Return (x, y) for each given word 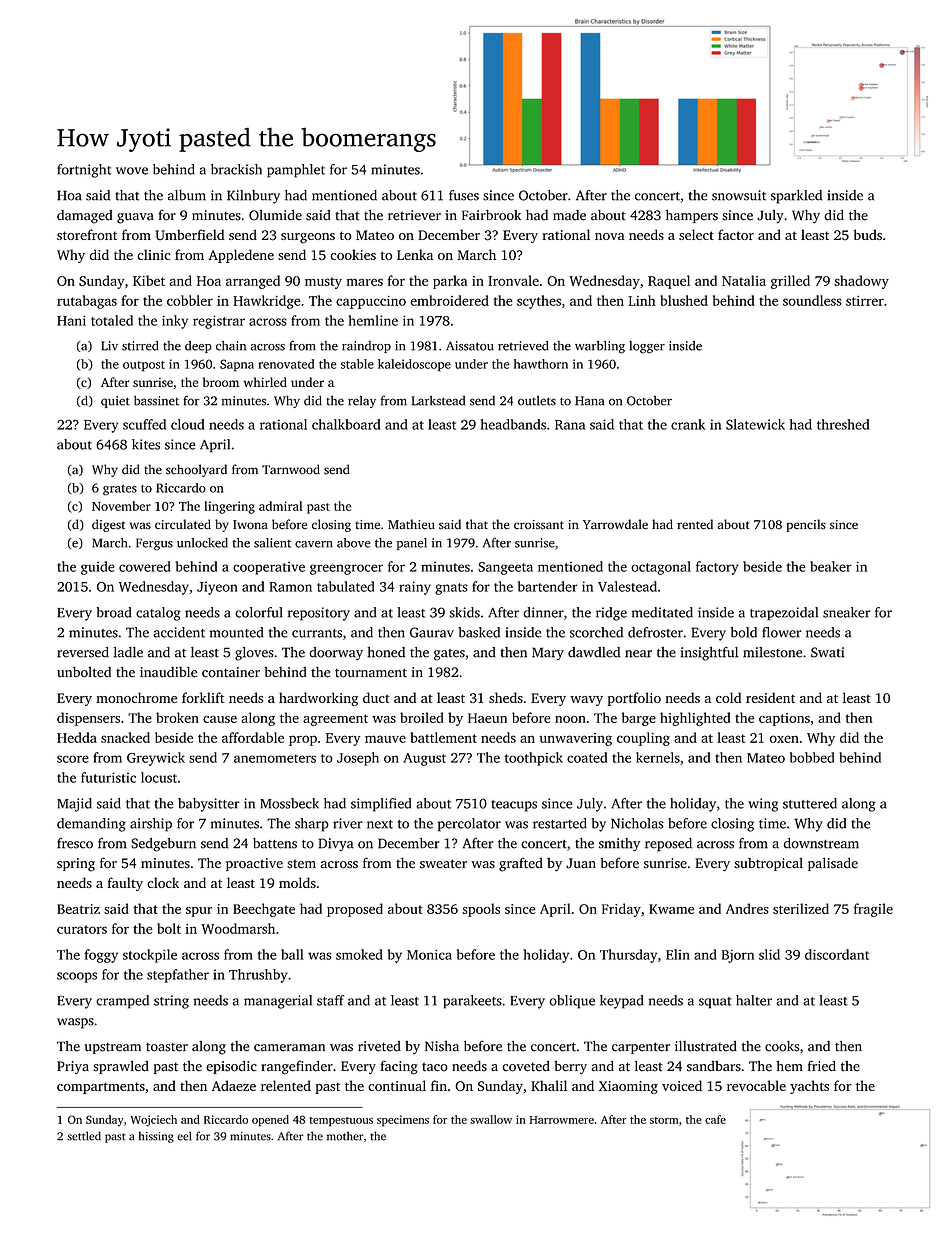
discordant (837, 954)
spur (199, 912)
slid (769, 954)
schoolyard (196, 470)
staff (330, 1000)
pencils (806, 525)
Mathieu (411, 524)
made (569, 215)
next (380, 824)
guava (135, 218)
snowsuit (739, 195)
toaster (167, 1047)
